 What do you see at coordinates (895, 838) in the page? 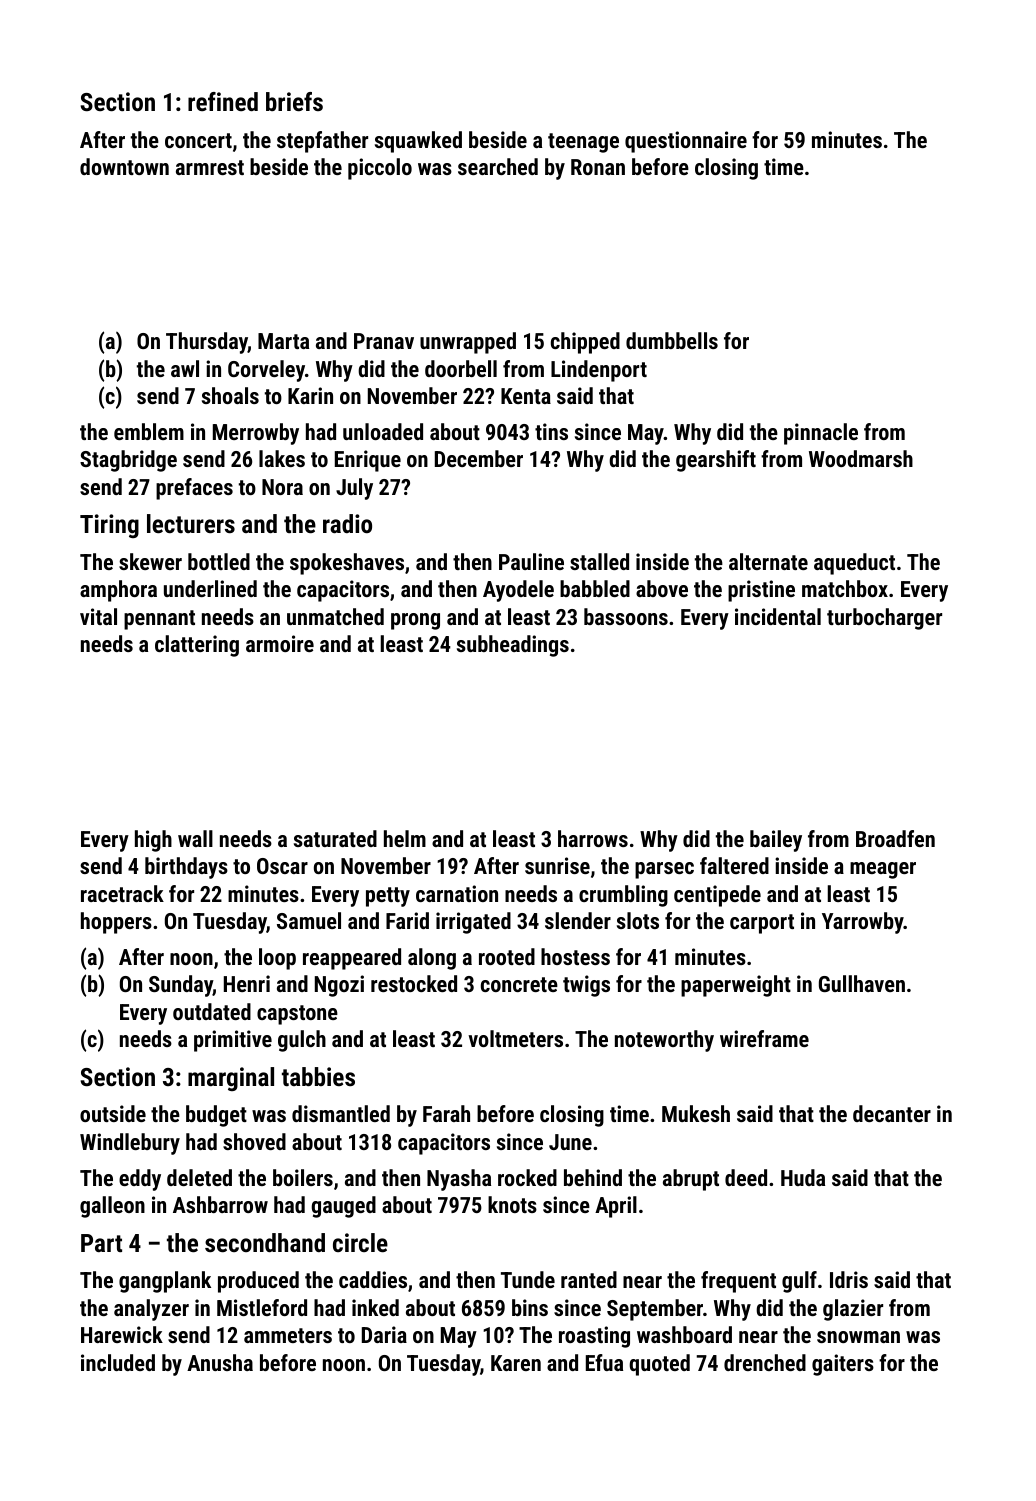
I see `Broadfen` at bounding box center [895, 838].
